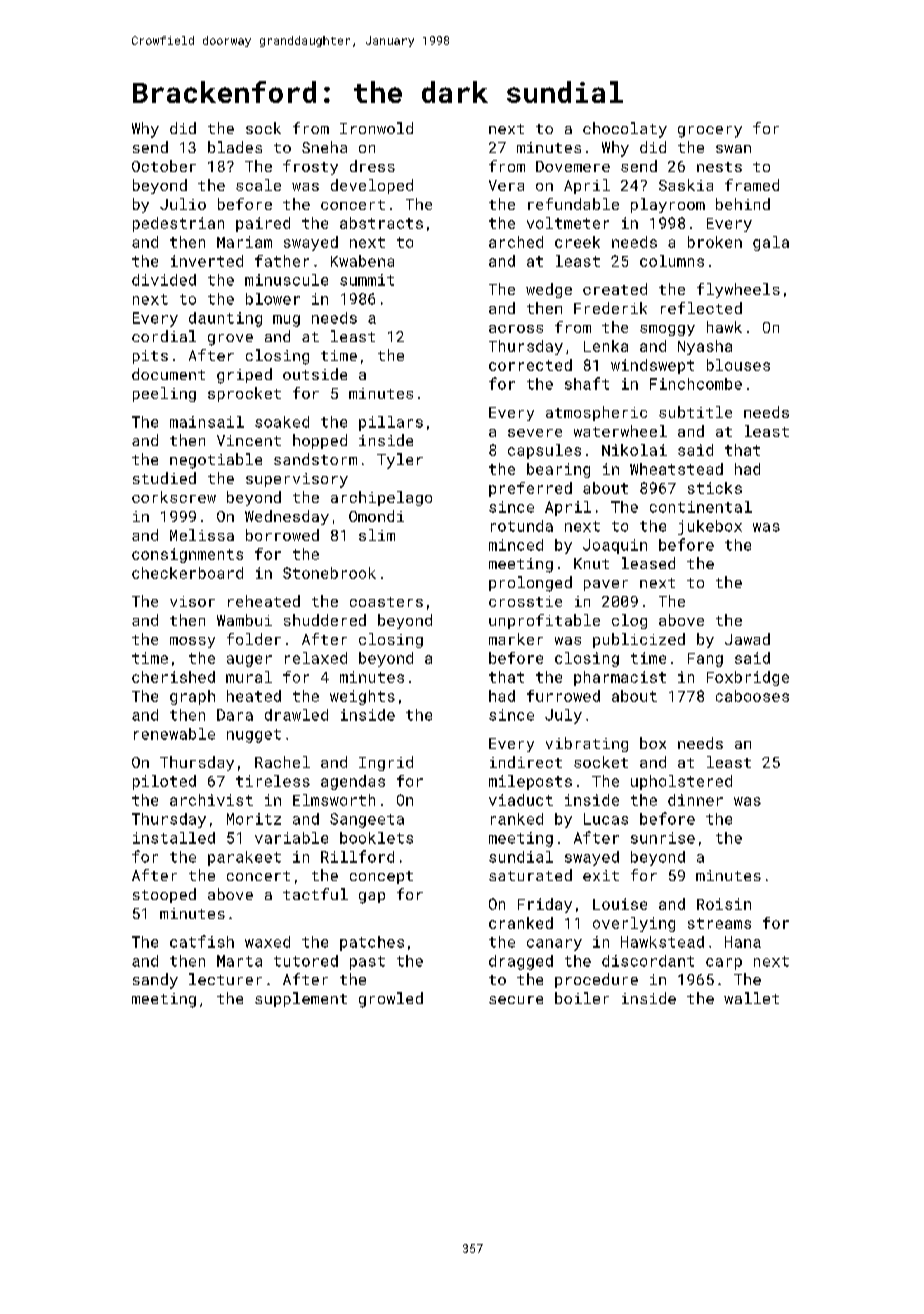 The height and width of the screenshot is (1314, 924). I want to click on drawled, so click(296, 715).
